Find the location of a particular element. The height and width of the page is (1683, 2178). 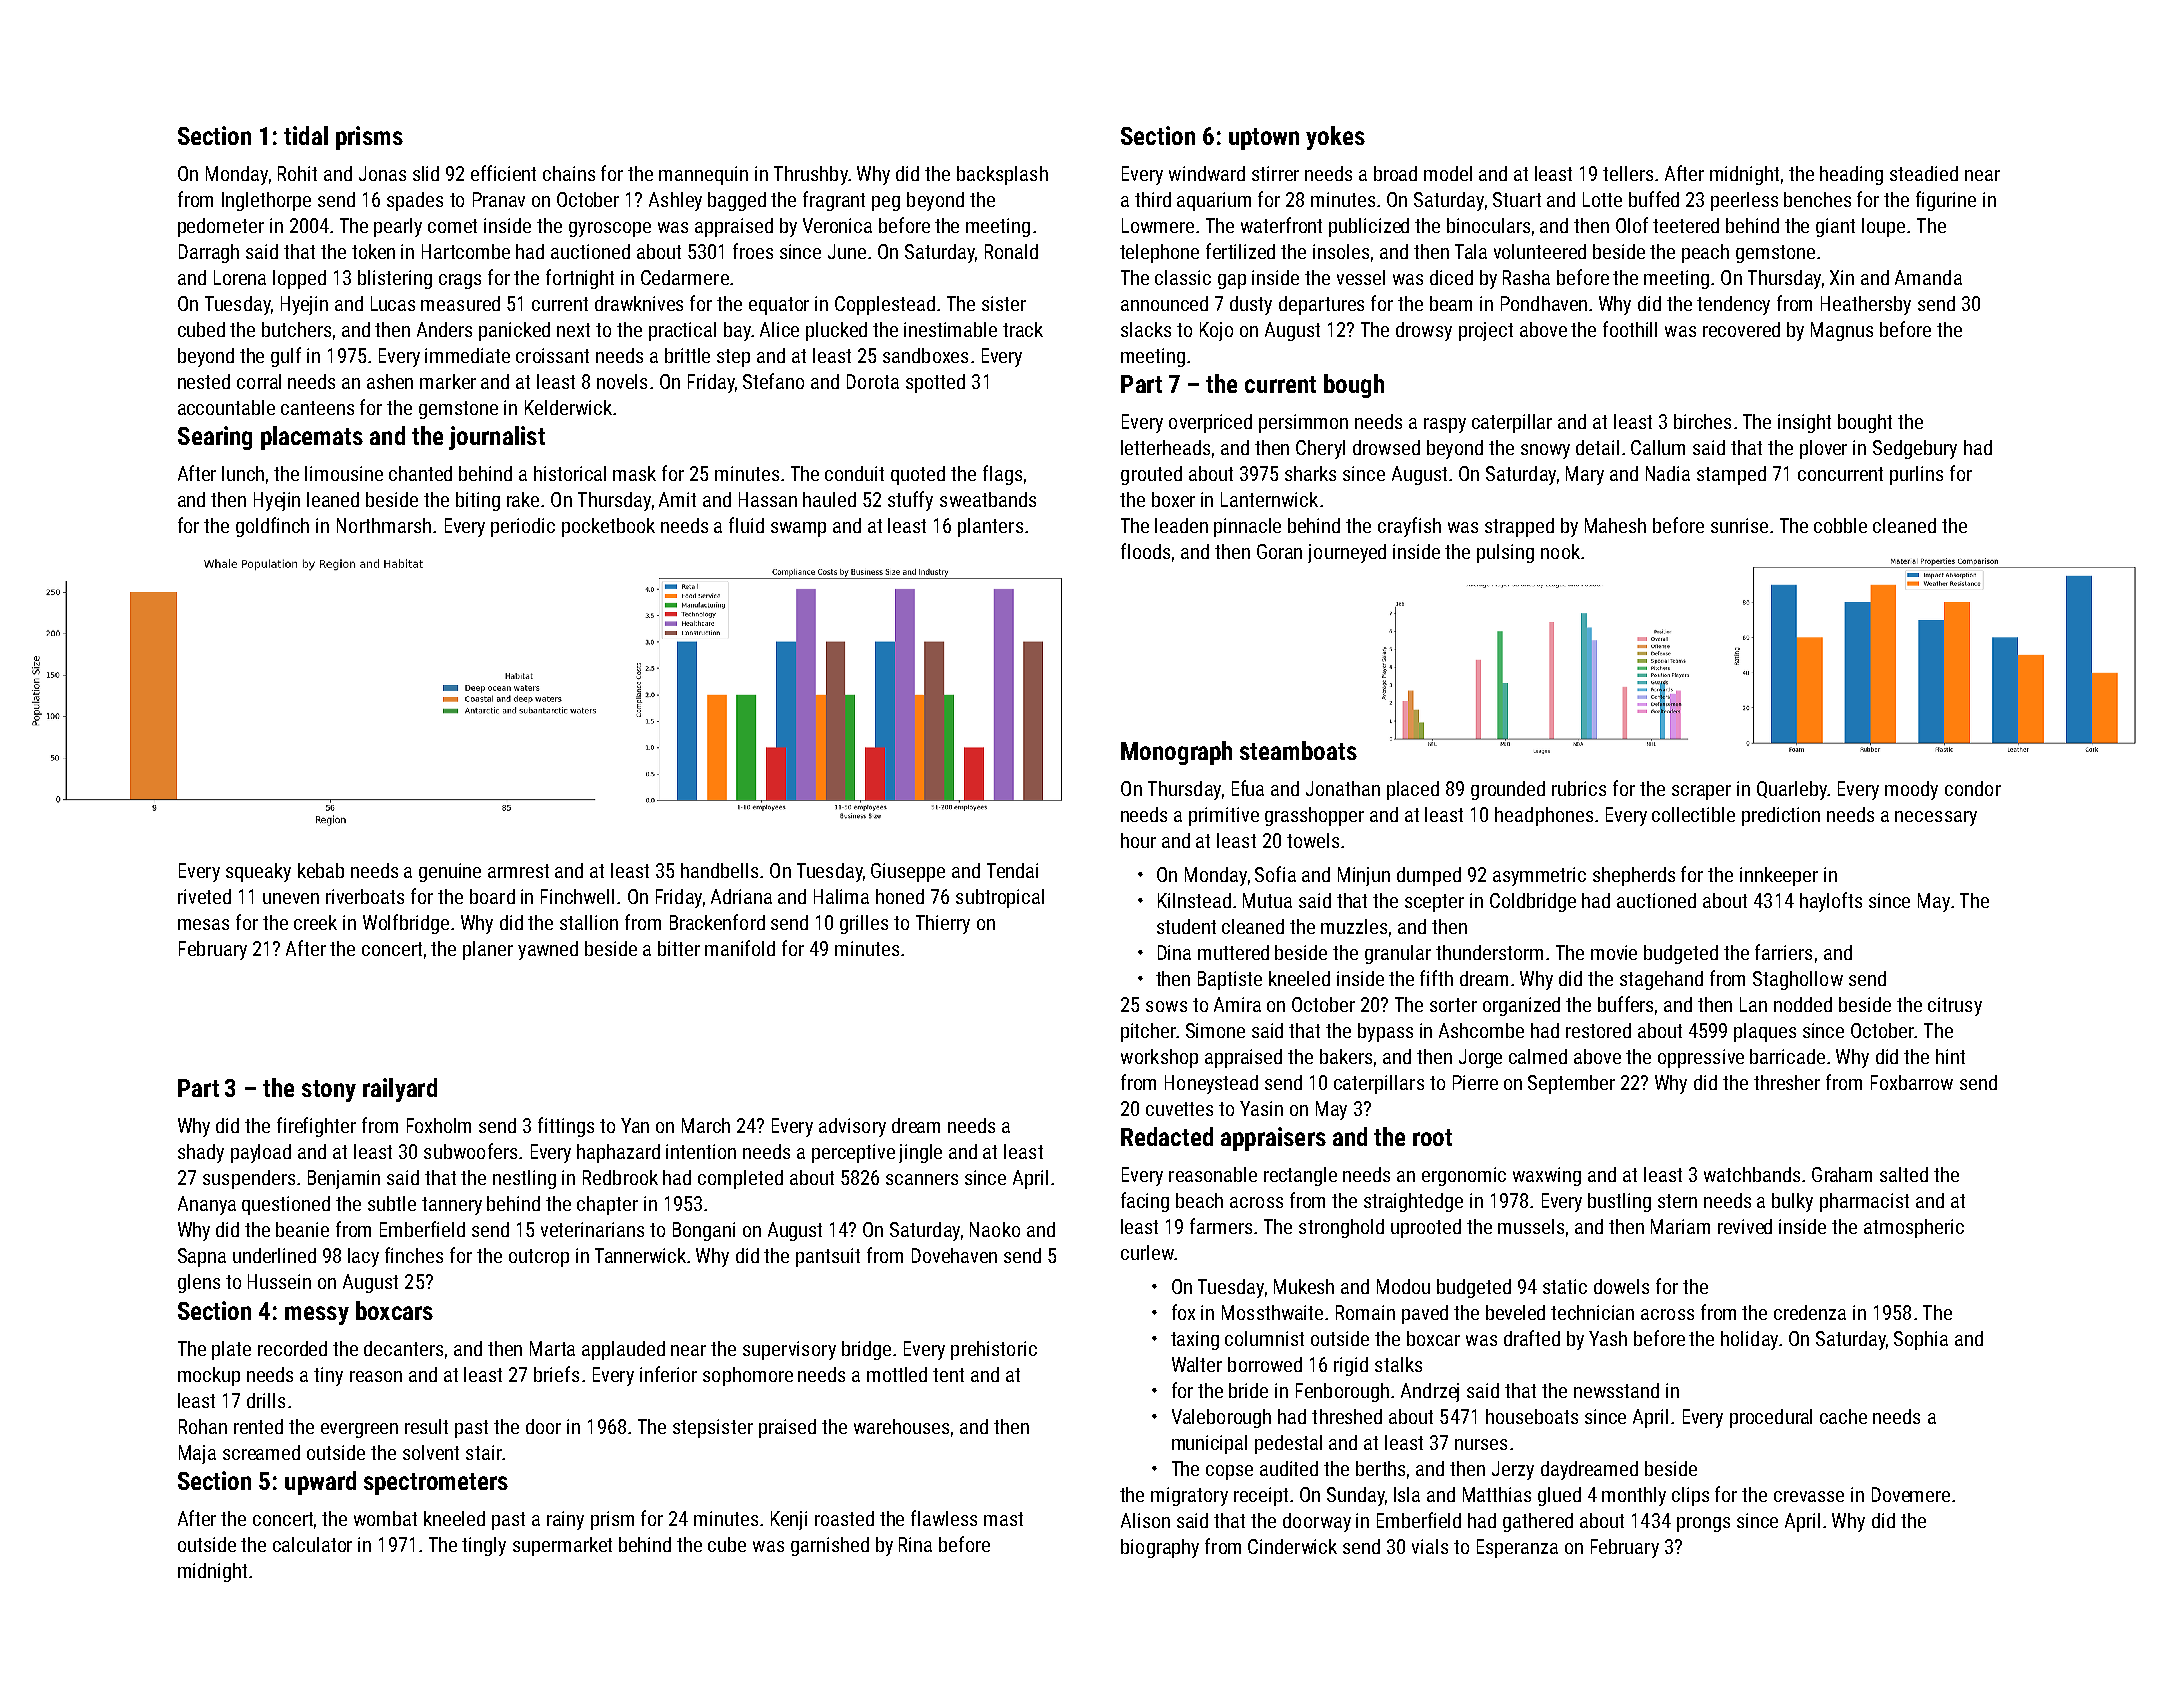

Sofia is located at coordinates (1275, 874).
